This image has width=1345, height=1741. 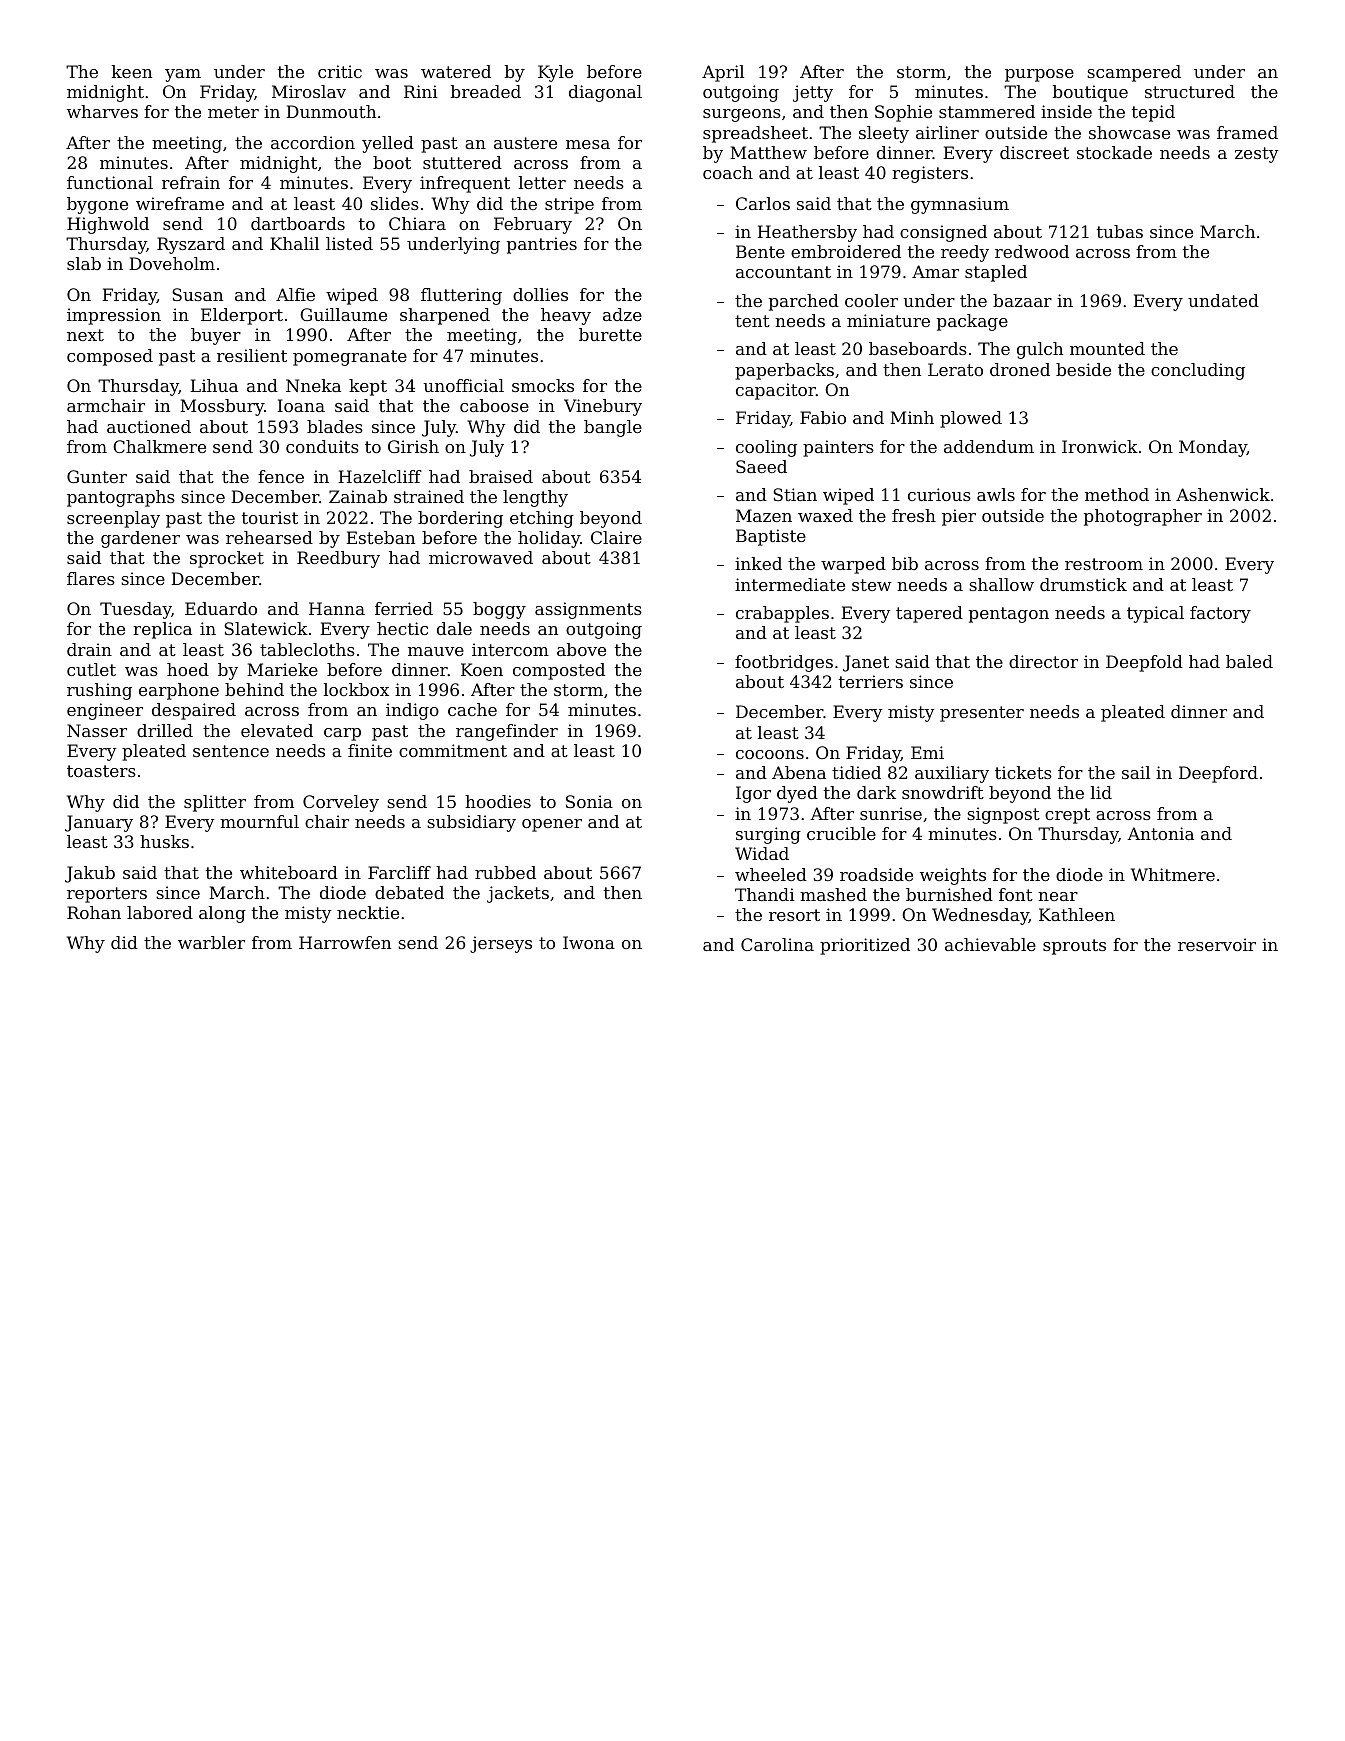 I want to click on April, so click(x=723, y=73).
